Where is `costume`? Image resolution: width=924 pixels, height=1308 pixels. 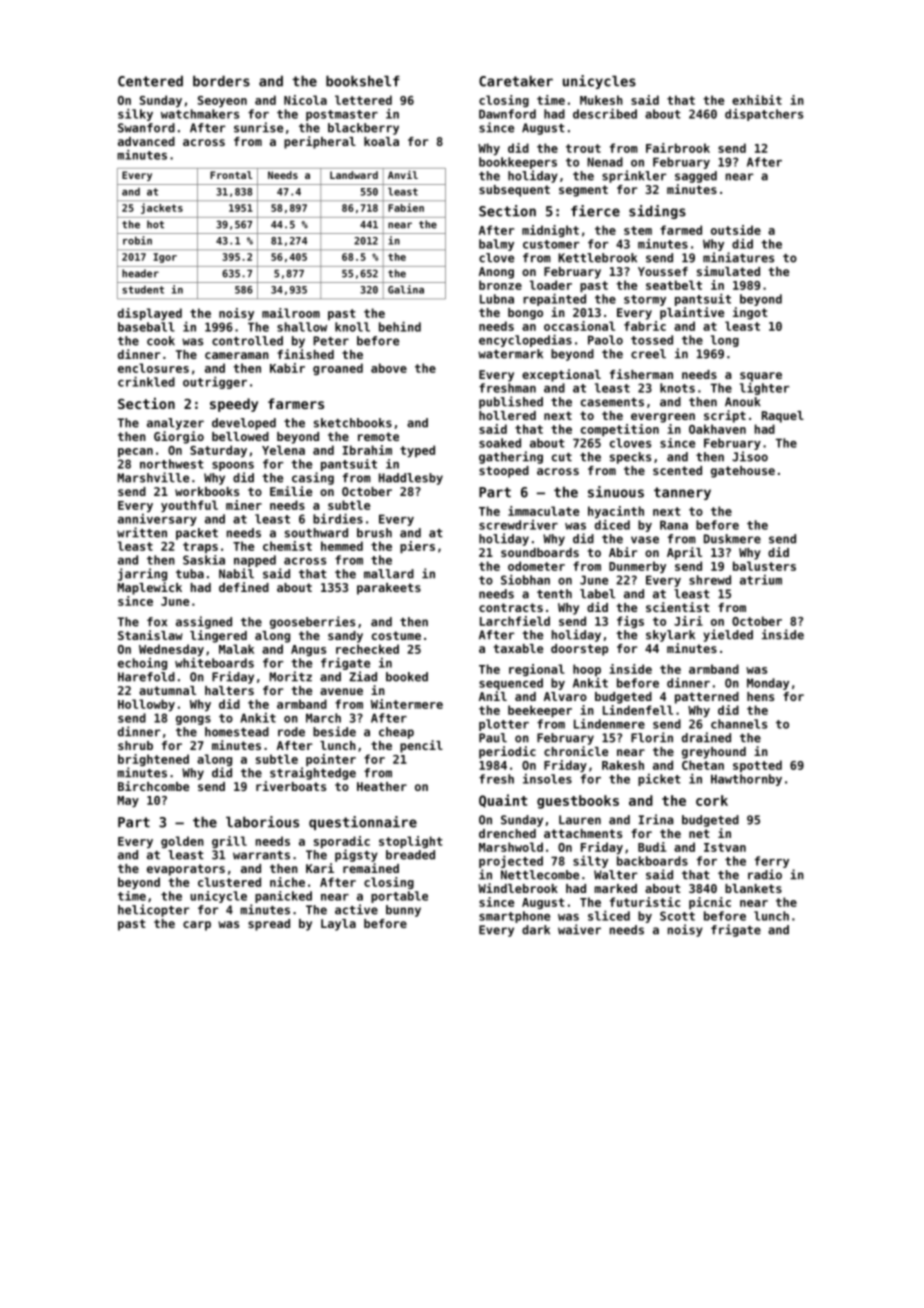
costume is located at coordinates (396, 635).
